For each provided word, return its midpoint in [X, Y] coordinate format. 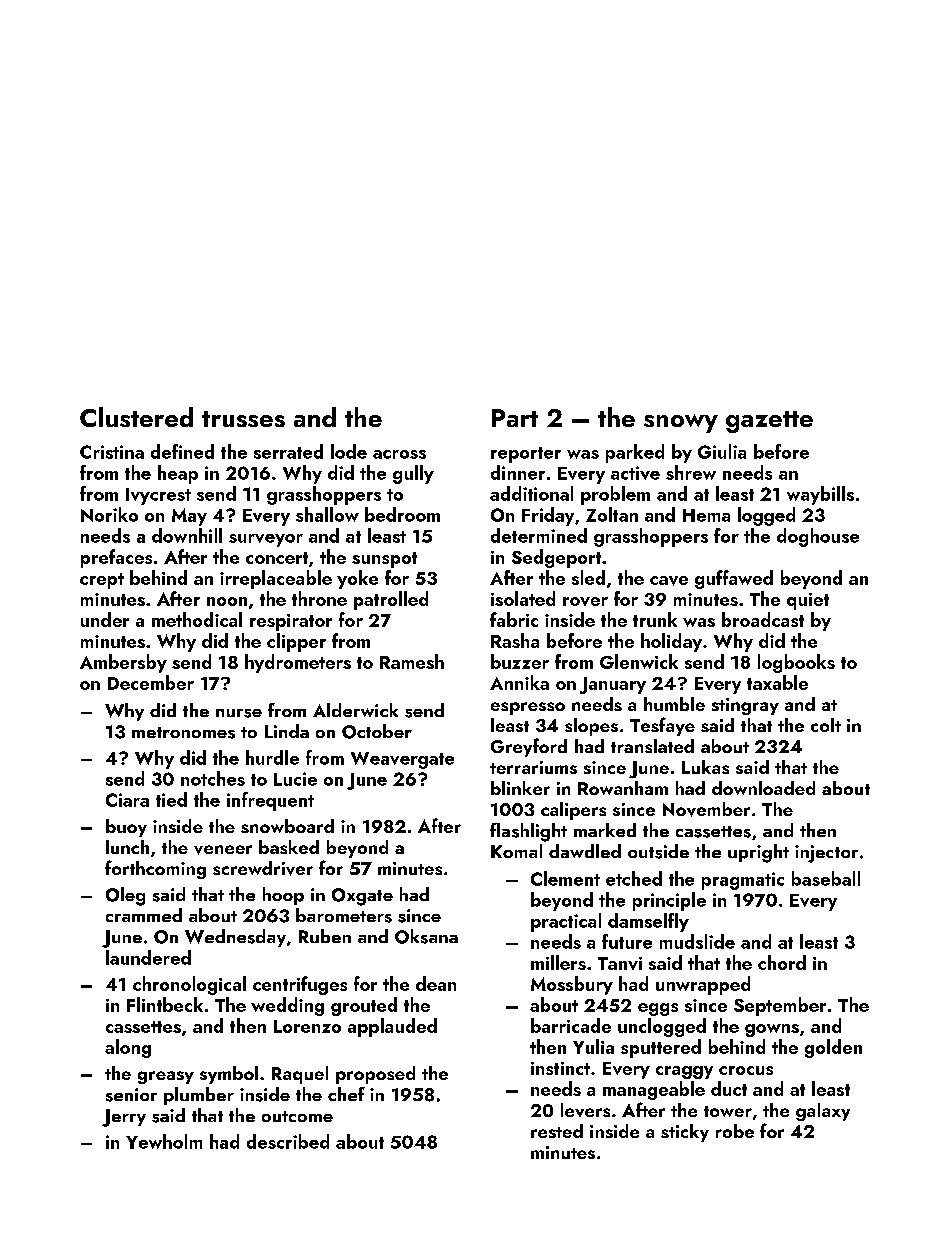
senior [131, 1095]
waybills [820, 495]
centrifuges [300, 985]
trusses [243, 419]
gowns [772, 1030]
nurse [239, 713]
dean [436, 983]
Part [515, 418]
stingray [745, 706]
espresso [528, 708]
